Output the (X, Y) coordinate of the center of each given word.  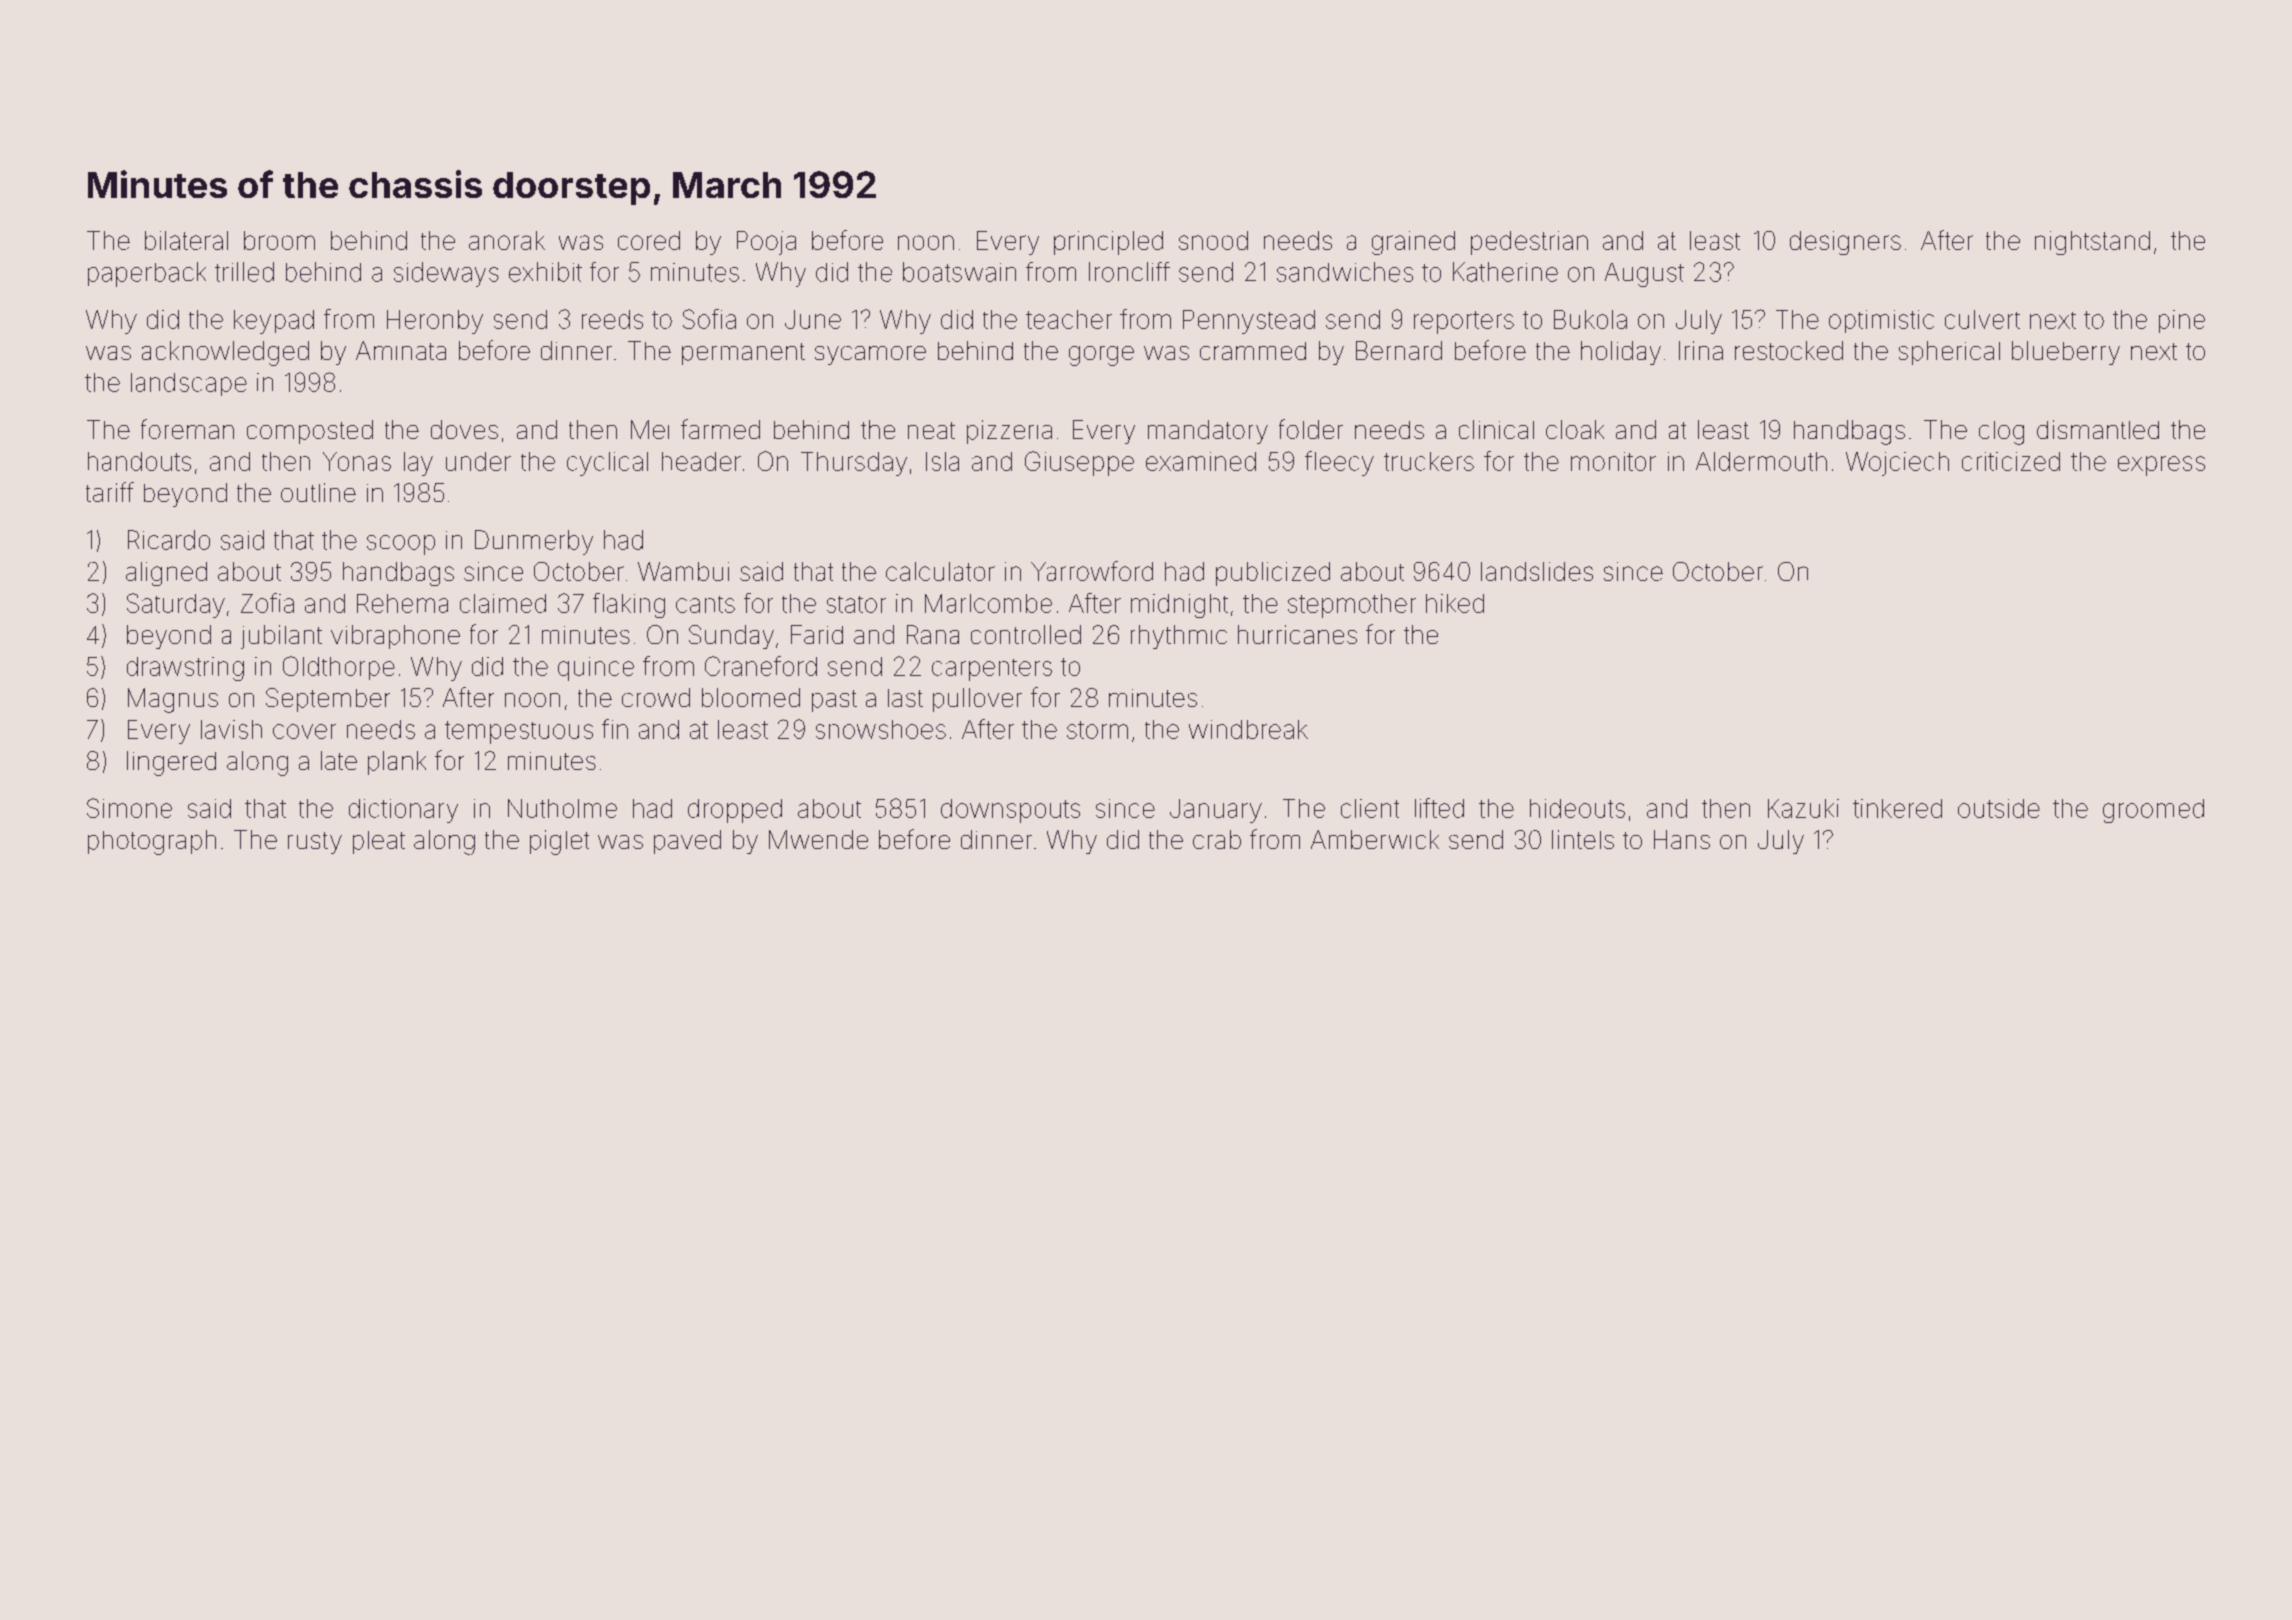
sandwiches (1345, 272)
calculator (940, 571)
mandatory (1208, 432)
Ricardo (169, 540)
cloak (1575, 429)
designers (1845, 243)
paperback (147, 274)
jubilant (281, 637)
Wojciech (1897, 464)
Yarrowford (1092, 571)
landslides (1537, 571)
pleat (379, 842)
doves (464, 429)
